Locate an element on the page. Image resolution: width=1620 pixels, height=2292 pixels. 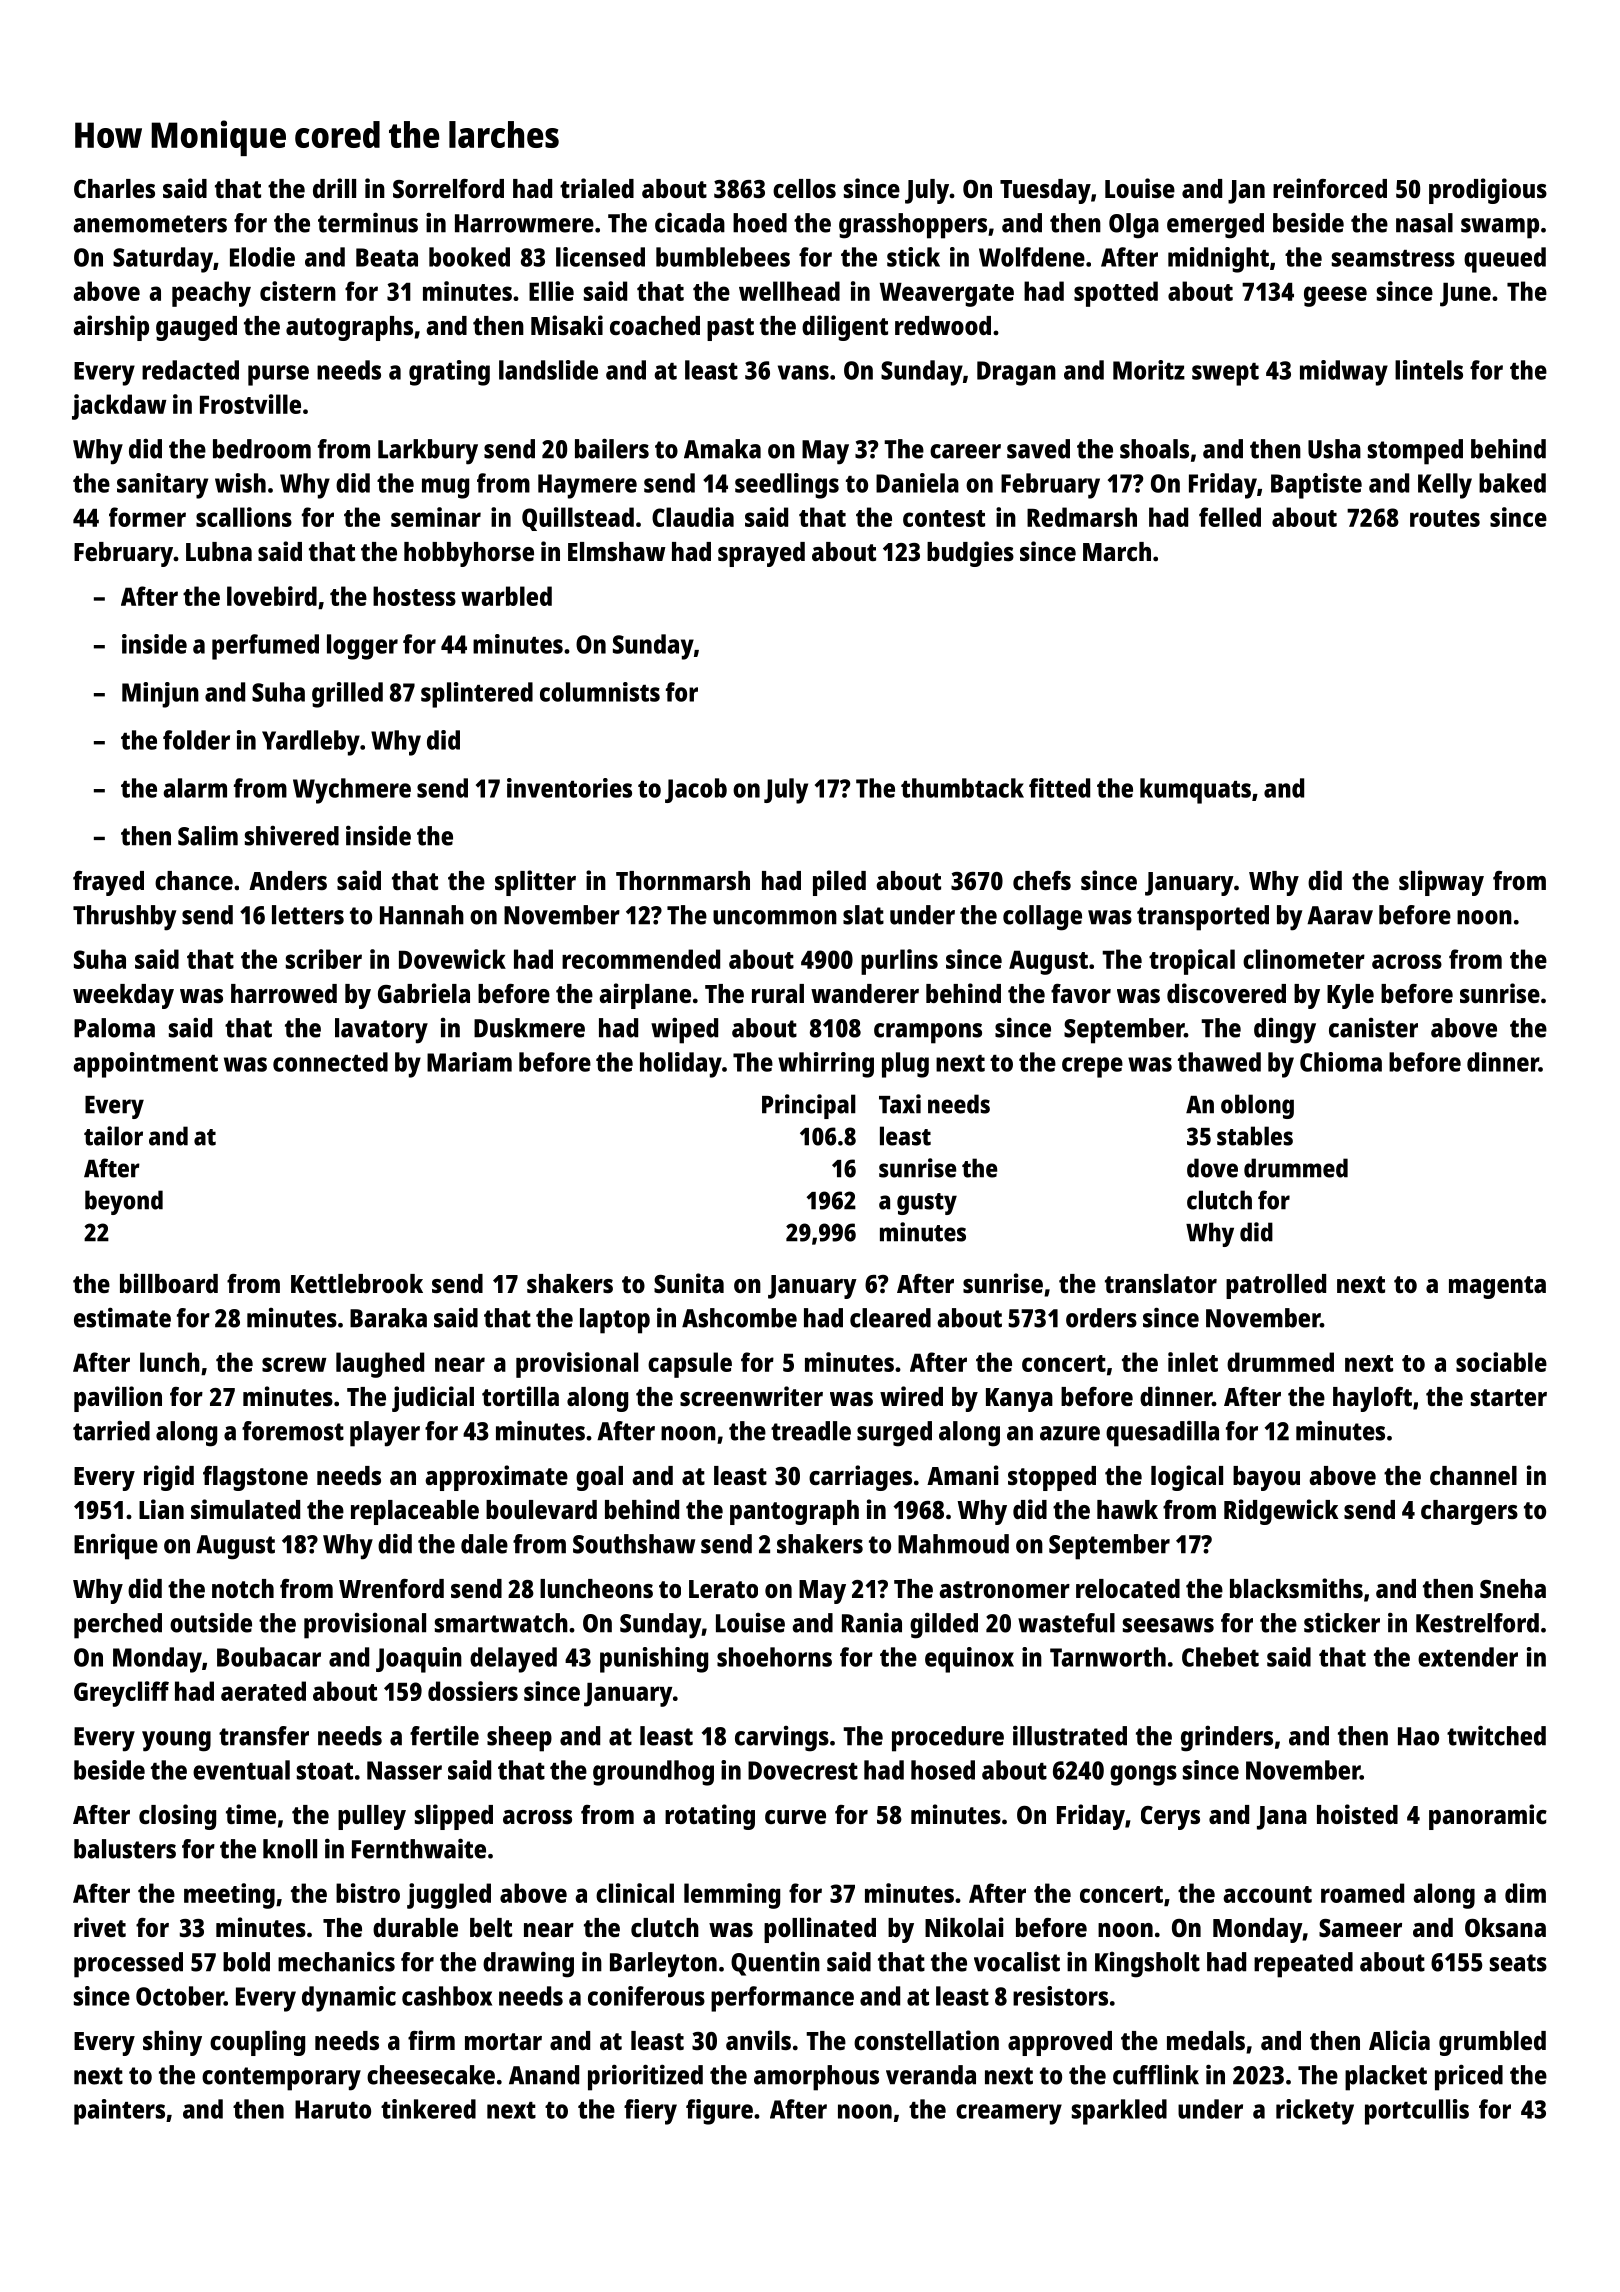
Lubna is located at coordinates (219, 551).
